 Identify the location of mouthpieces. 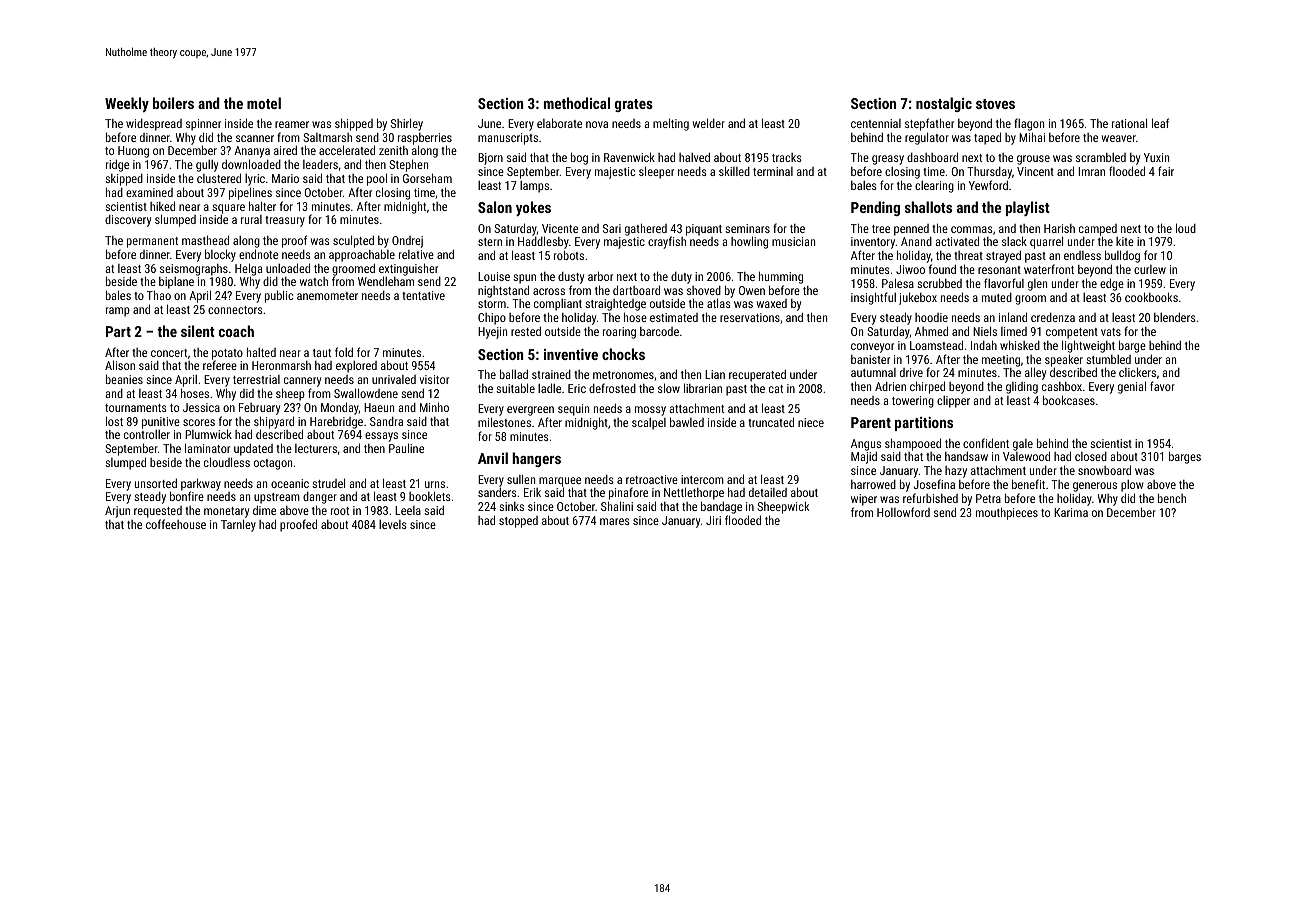
(1007, 513).
